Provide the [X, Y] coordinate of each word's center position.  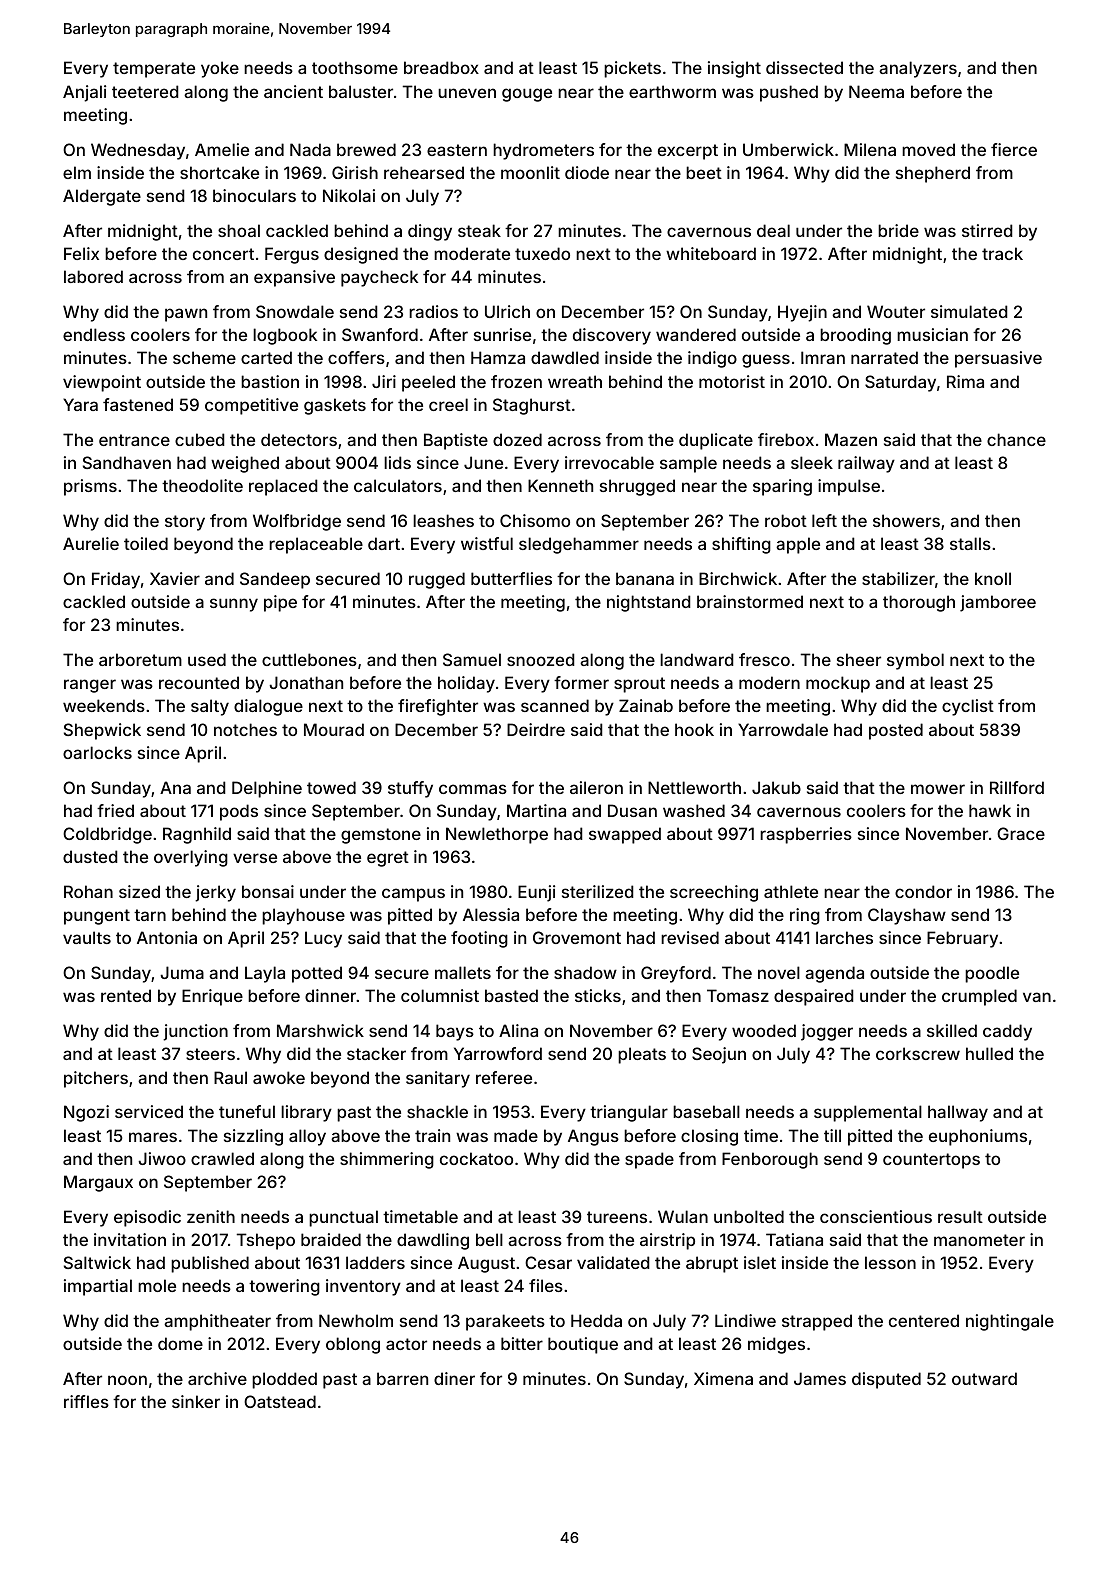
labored [93, 276]
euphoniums [978, 1137]
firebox [786, 439]
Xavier [175, 578]
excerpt [688, 152]
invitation [130, 1239]
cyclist [968, 707]
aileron [596, 787]
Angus [593, 1137]
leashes [443, 520]
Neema [876, 91]
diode [587, 172]
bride [898, 230]
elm [77, 172]
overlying [191, 858]
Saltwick [97, 1262]
